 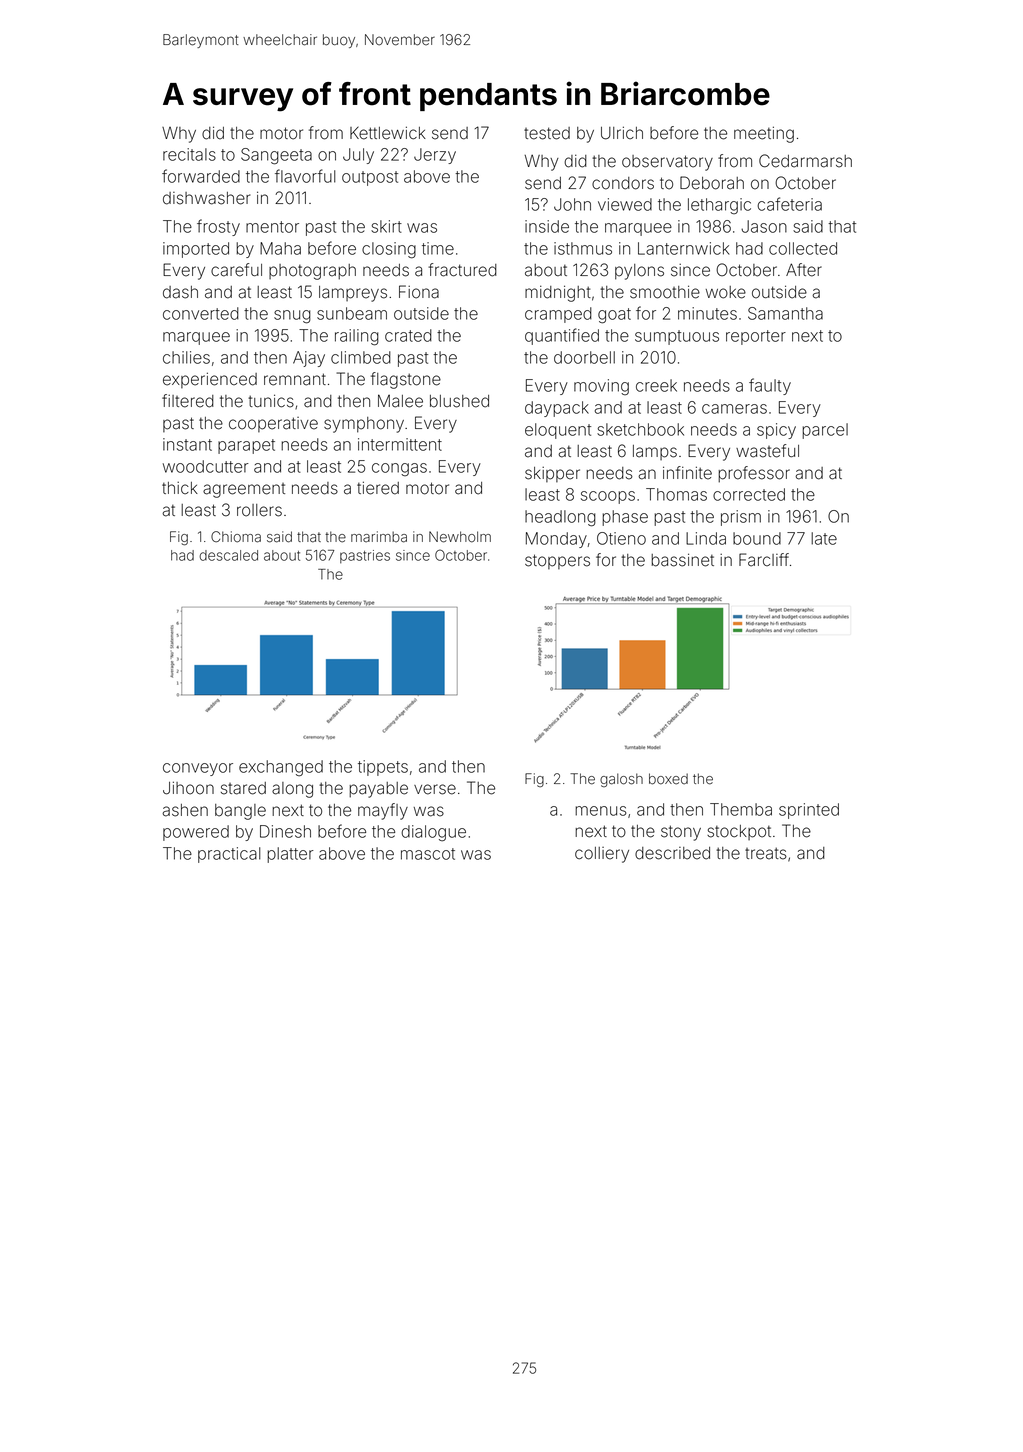 What do you see at coordinates (388, 133) in the screenshot?
I see `Kettlewick` at bounding box center [388, 133].
